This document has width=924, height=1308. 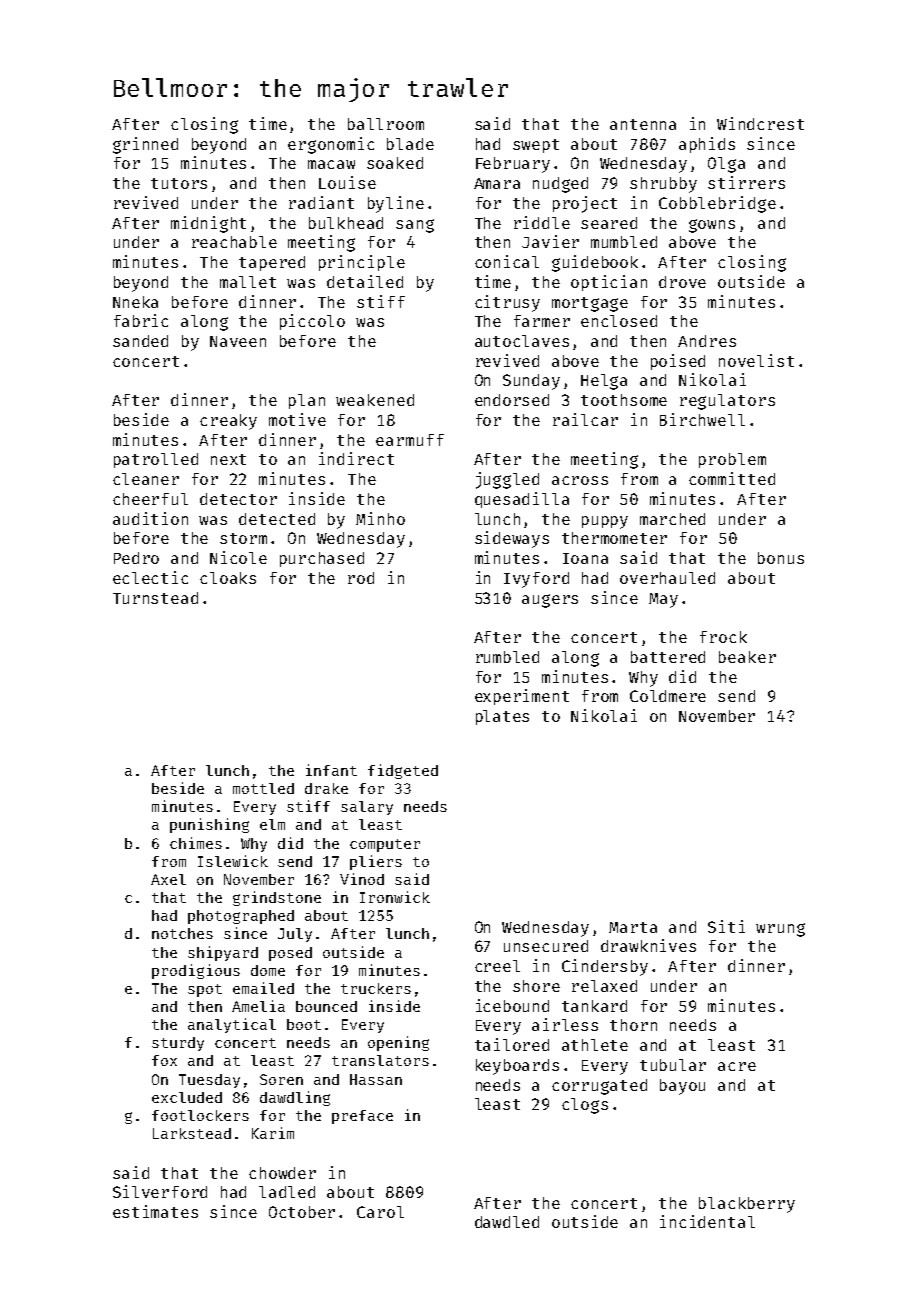 I want to click on piccolo, so click(x=312, y=322).
